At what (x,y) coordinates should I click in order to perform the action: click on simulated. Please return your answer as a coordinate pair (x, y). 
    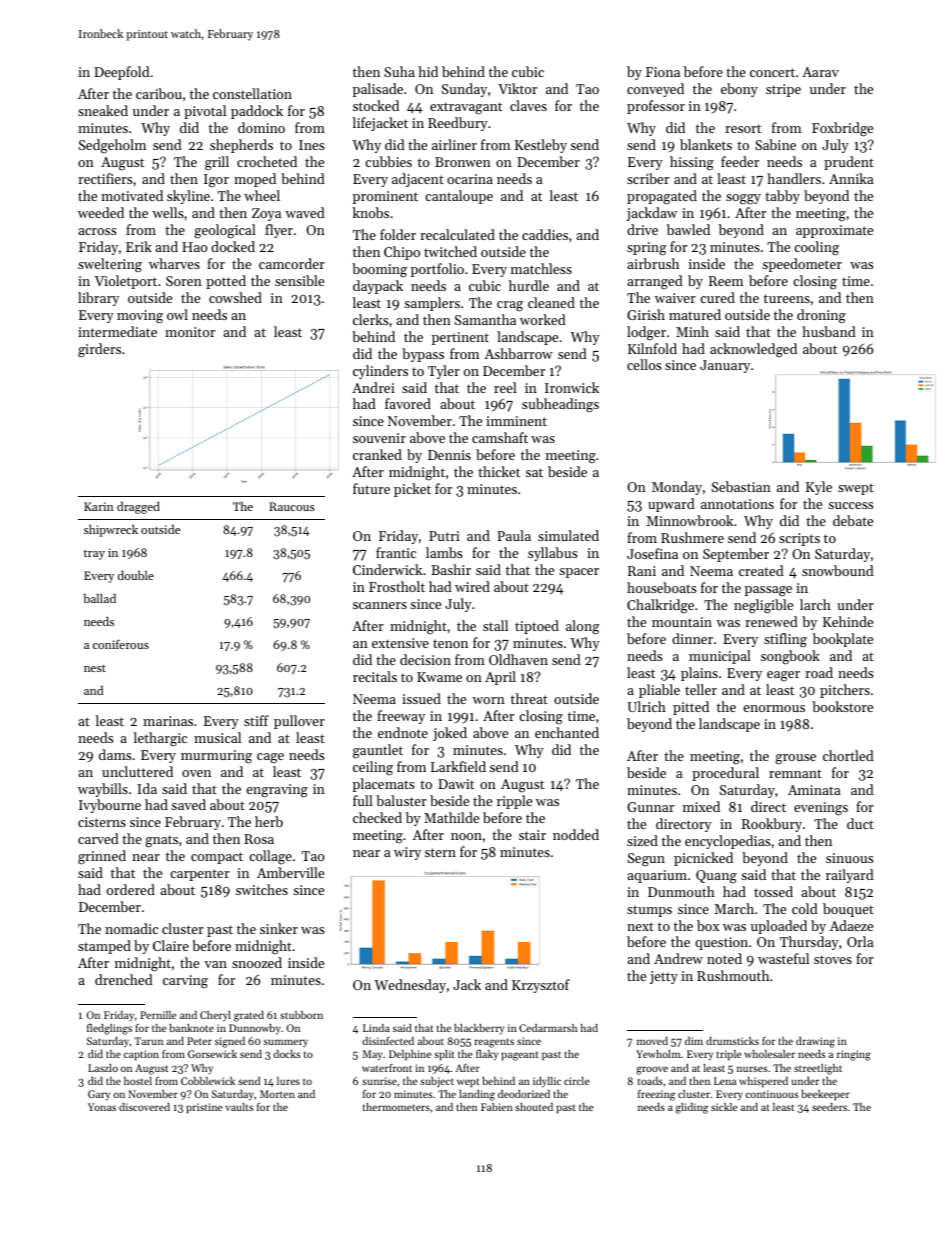
    Looking at the image, I should click on (568, 535).
